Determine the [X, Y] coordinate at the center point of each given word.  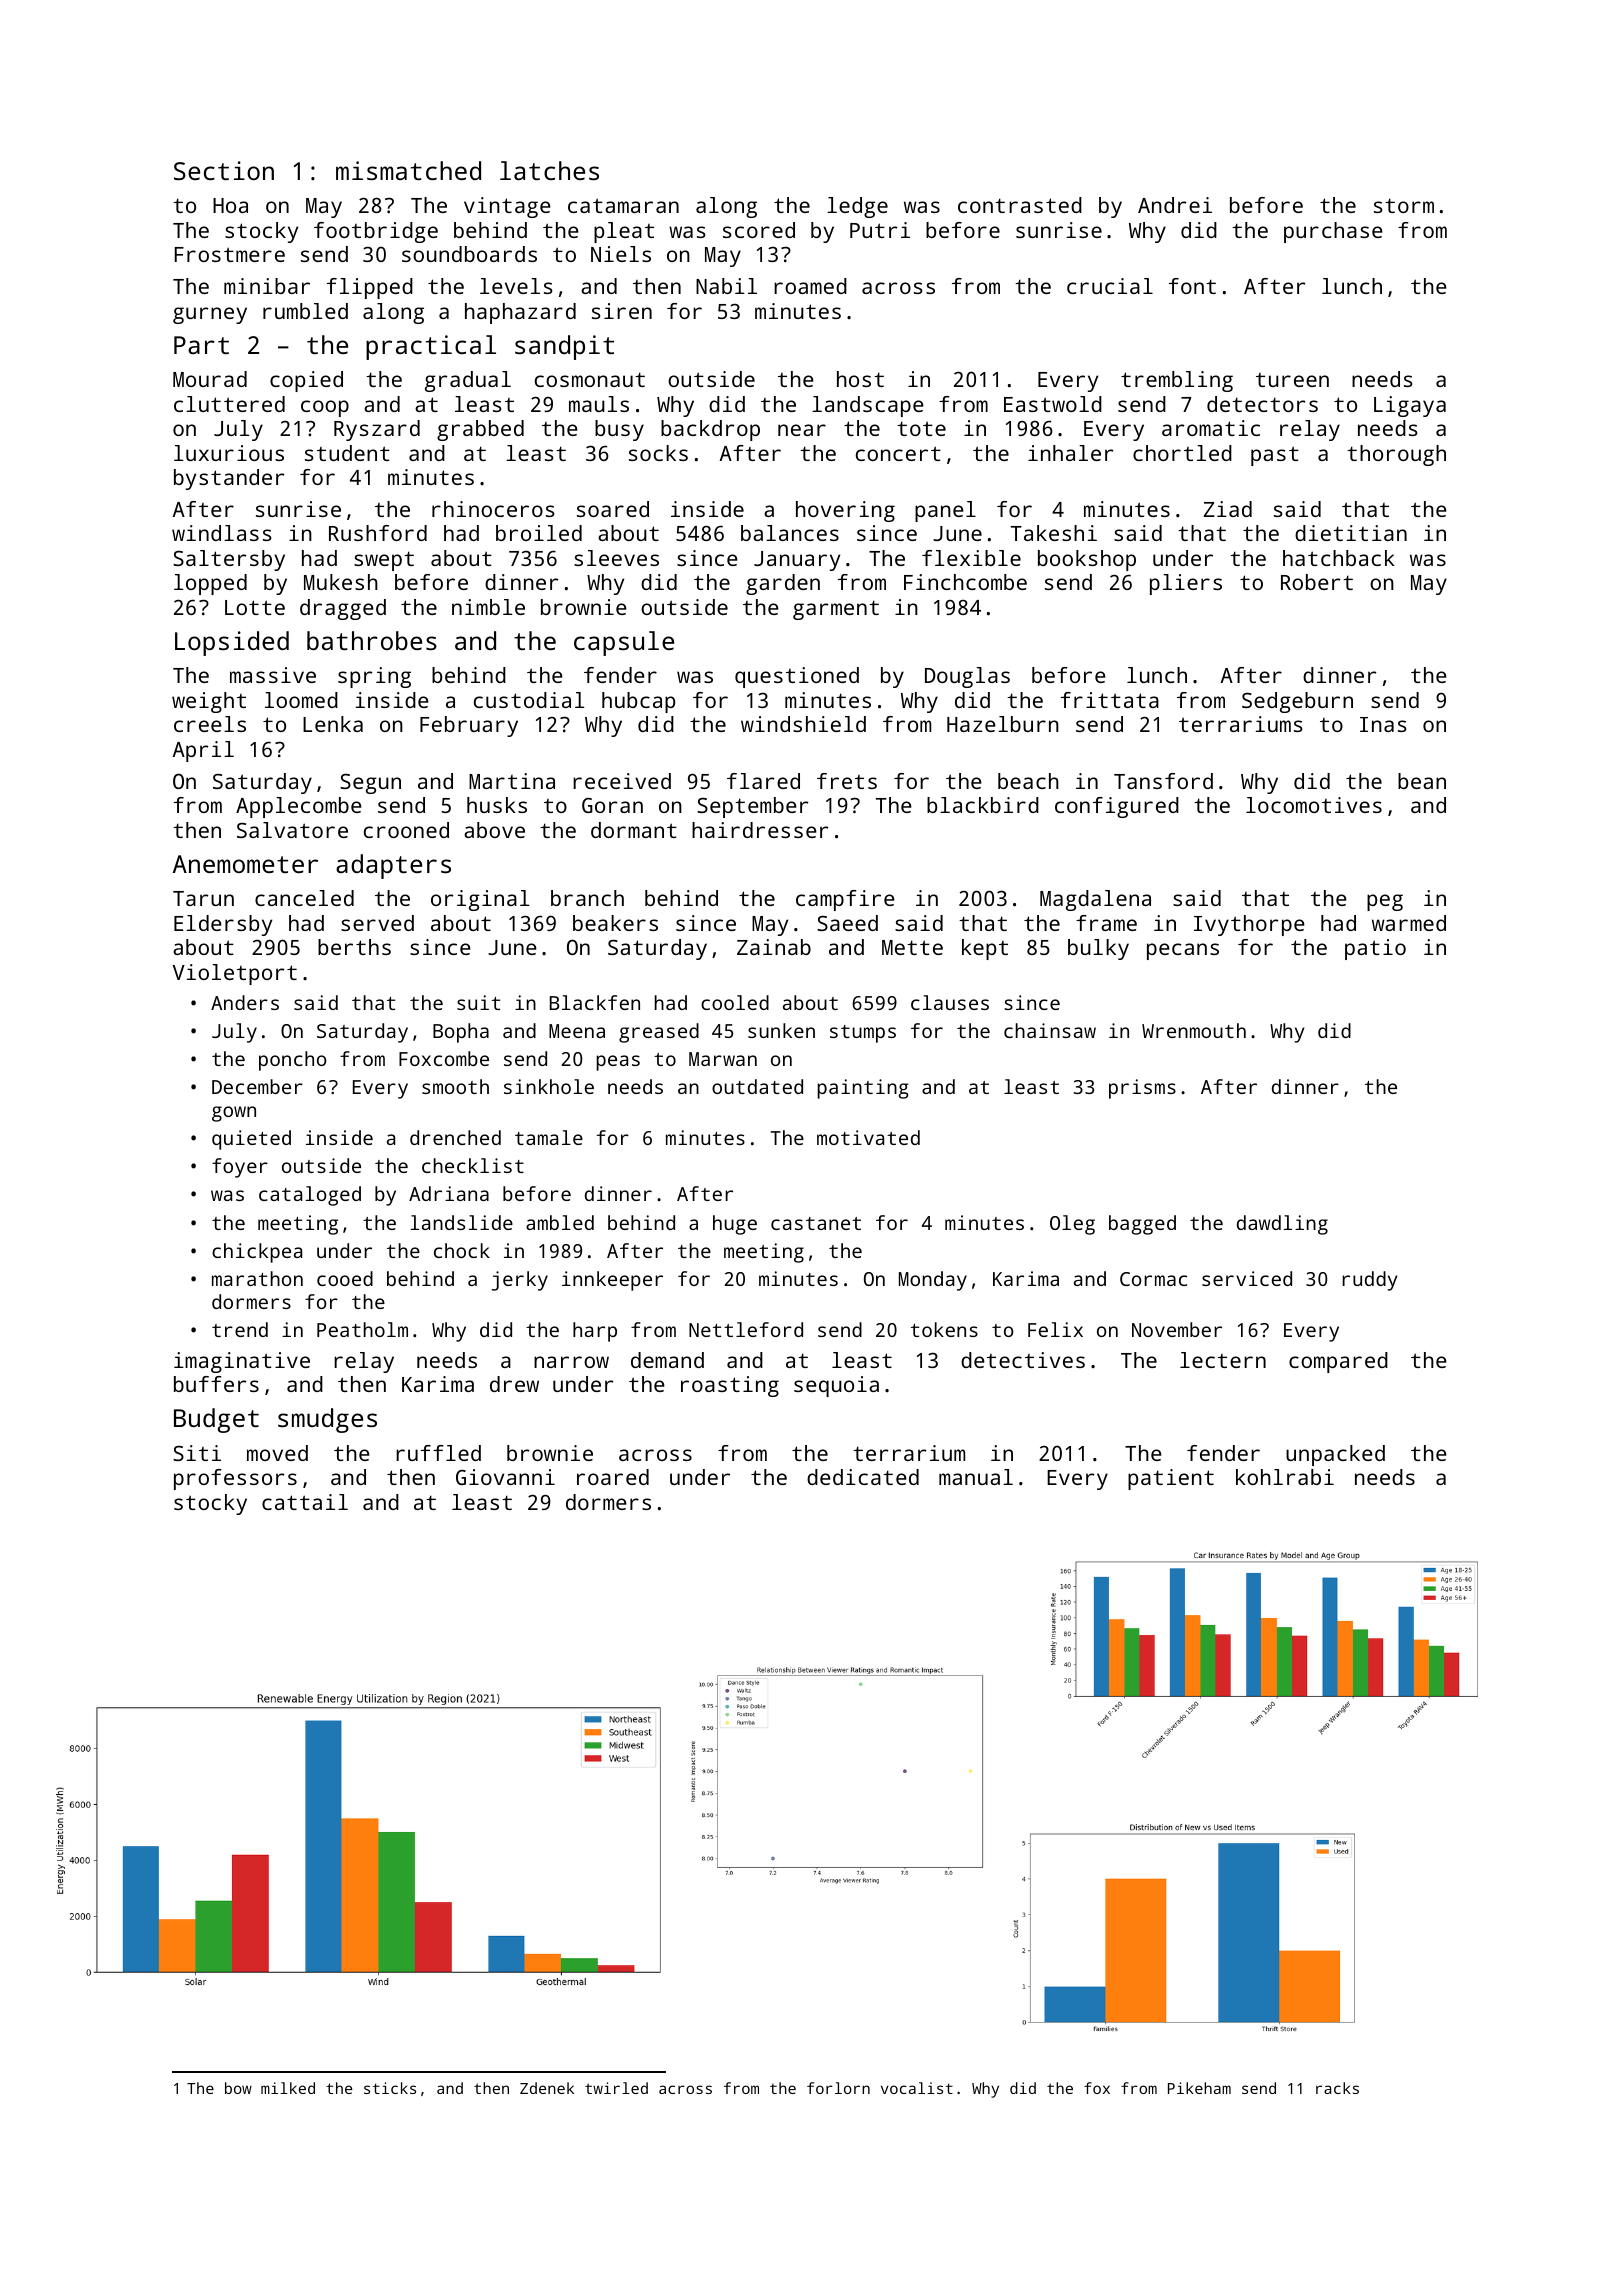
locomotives [1314, 805]
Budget [216, 1420]
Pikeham [1199, 2088]
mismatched [408, 170]
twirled [616, 2088]
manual [976, 1477]
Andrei [1175, 205]
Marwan [723, 1059]
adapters [393, 866]
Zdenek [547, 2088]
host [860, 379]
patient [1171, 1479]
